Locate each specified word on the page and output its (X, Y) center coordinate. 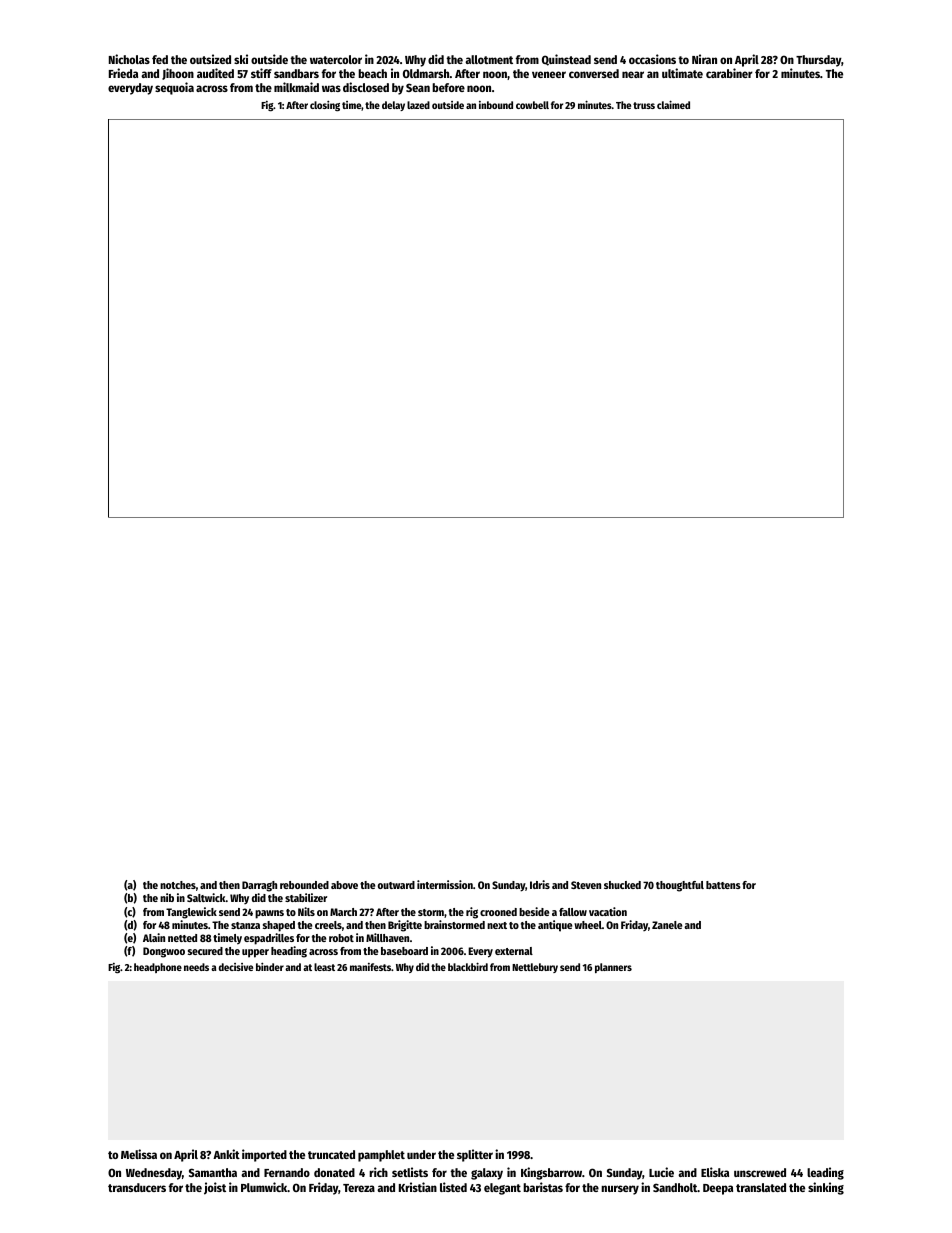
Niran (704, 59)
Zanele (667, 925)
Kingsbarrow (551, 1173)
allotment (489, 59)
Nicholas (129, 59)
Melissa (139, 1154)
